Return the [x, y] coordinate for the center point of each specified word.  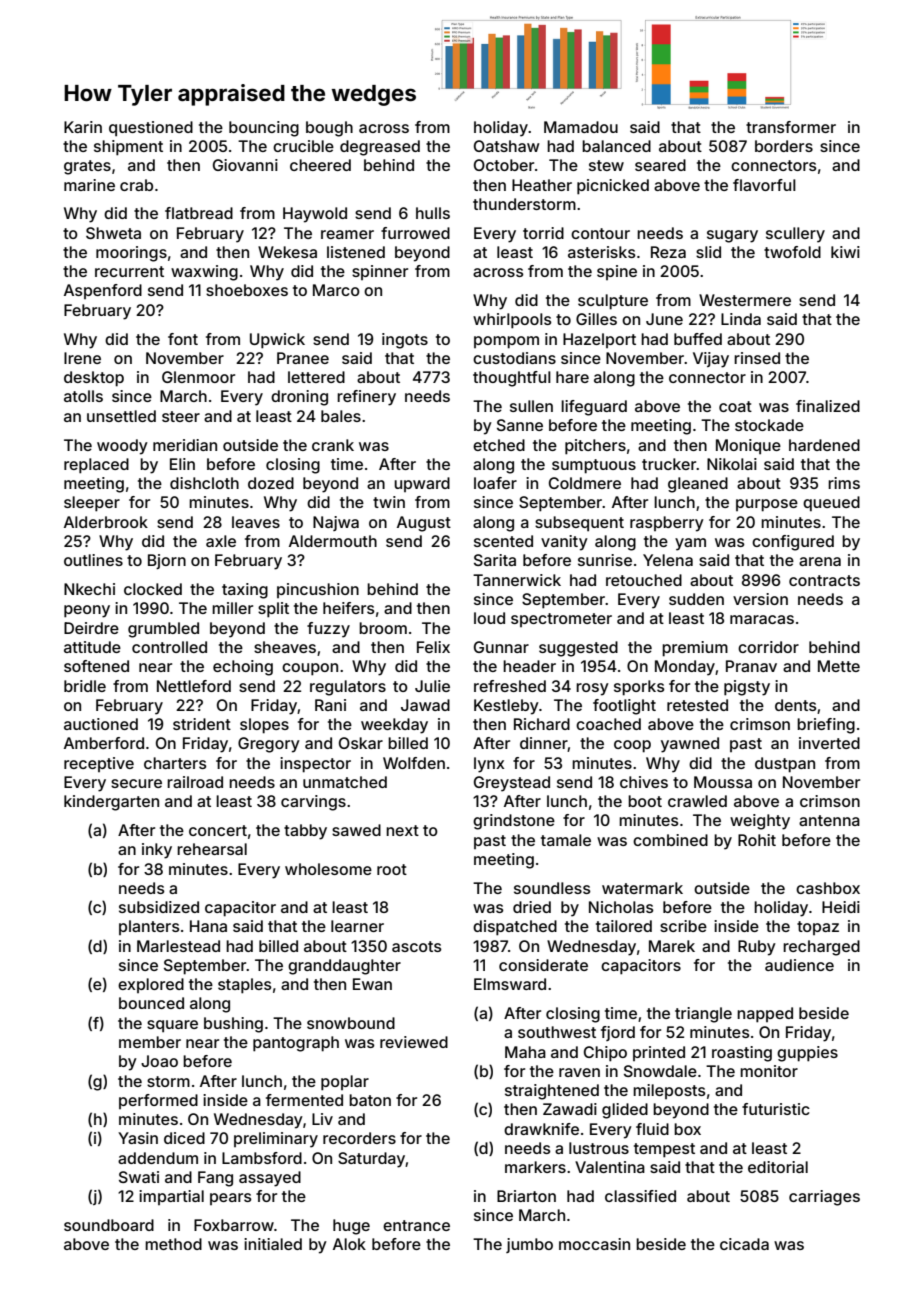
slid [708, 252]
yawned [690, 745]
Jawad [425, 705]
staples [245, 986]
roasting [742, 1054]
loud [489, 618]
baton [370, 1100]
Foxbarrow [234, 1225]
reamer [347, 234]
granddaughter [344, 967]
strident [202, 724]
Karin [83, 127]
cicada [744, 1244]
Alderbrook [106, 522]
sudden [696, 599]
